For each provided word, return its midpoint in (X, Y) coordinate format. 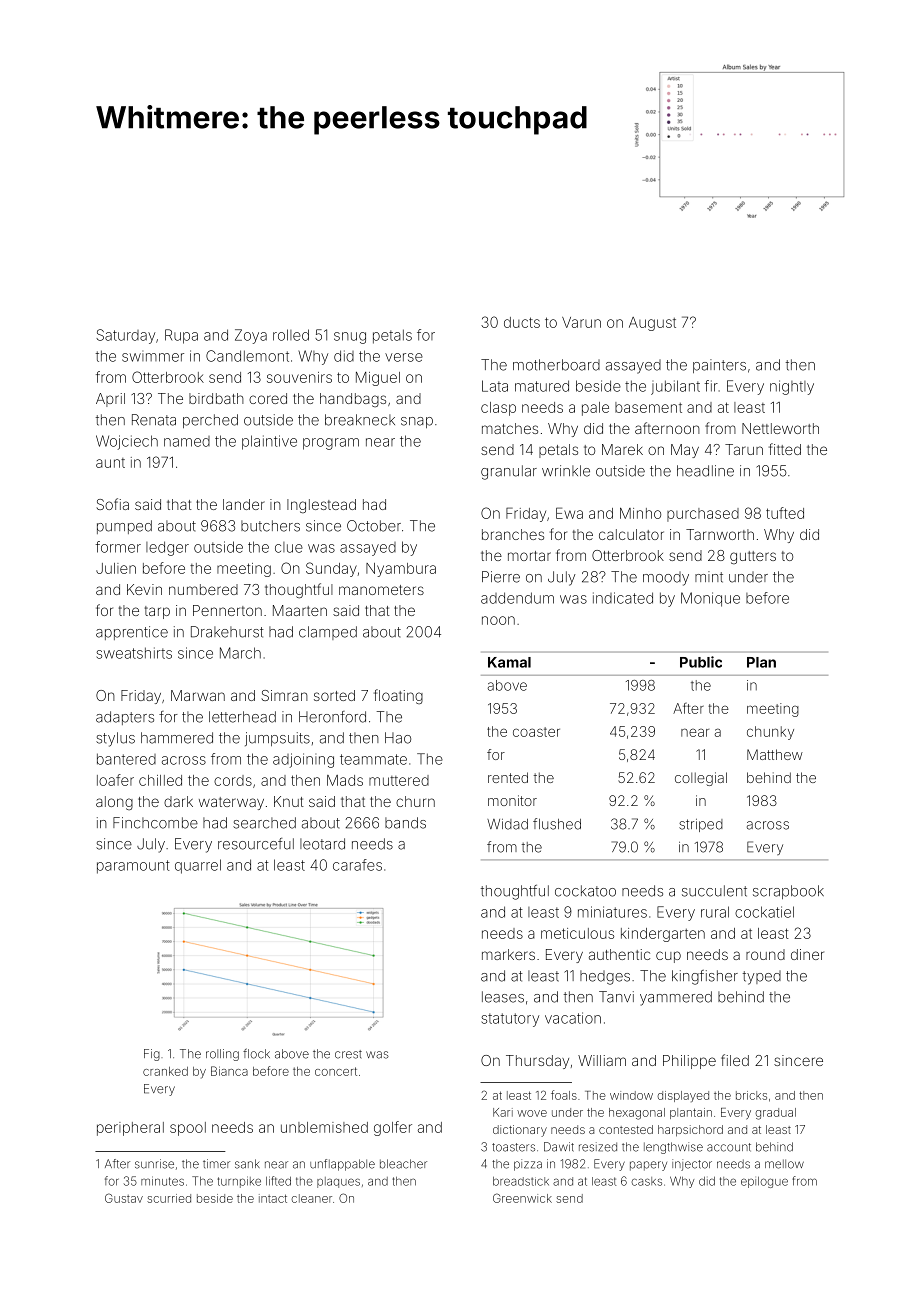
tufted (785, 513)
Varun (581, 322)
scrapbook (788, 892)
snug (350, 338)
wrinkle (566, 471)
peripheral (130, 1129)
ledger (167, 548)
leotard (322, 844)
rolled (291, 335)
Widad (507, 824)
